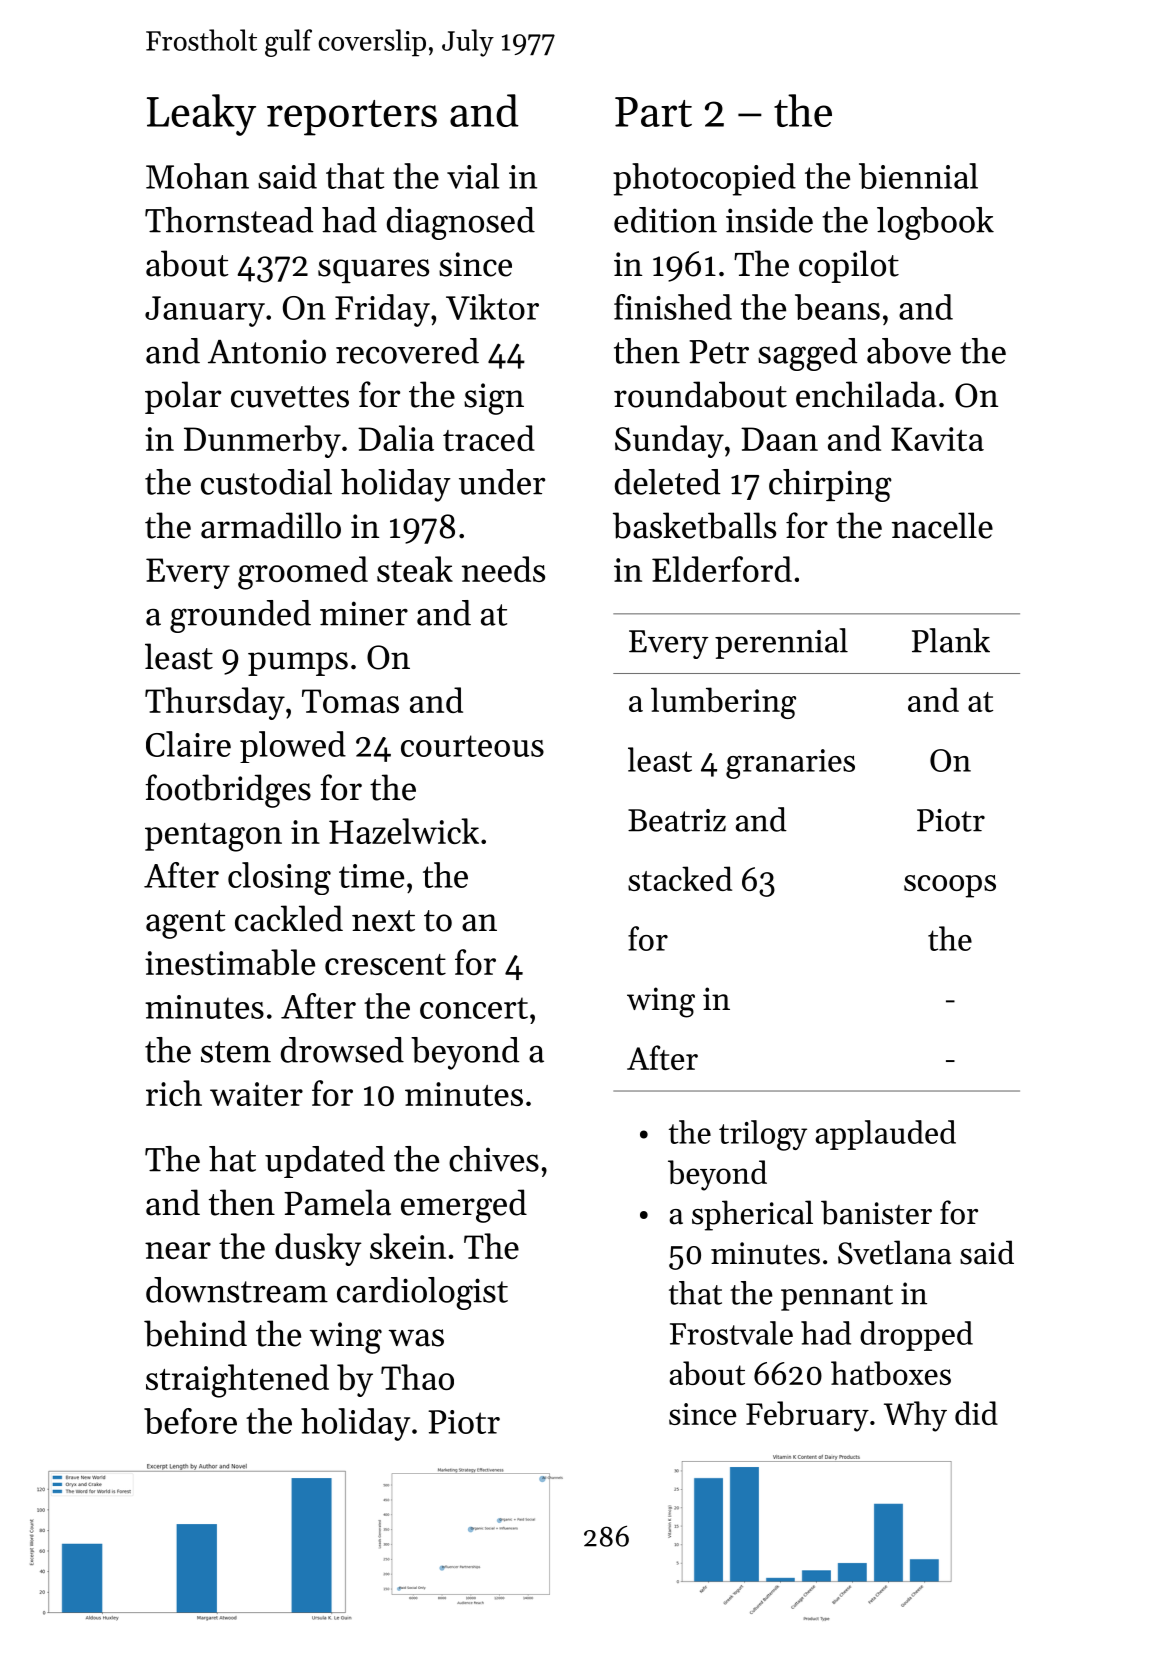 The image size is (1165, 1654). What do you see at coordinates (352, 118) in the screenshot?
I see `reporters` at bounding box center [352, 118].
